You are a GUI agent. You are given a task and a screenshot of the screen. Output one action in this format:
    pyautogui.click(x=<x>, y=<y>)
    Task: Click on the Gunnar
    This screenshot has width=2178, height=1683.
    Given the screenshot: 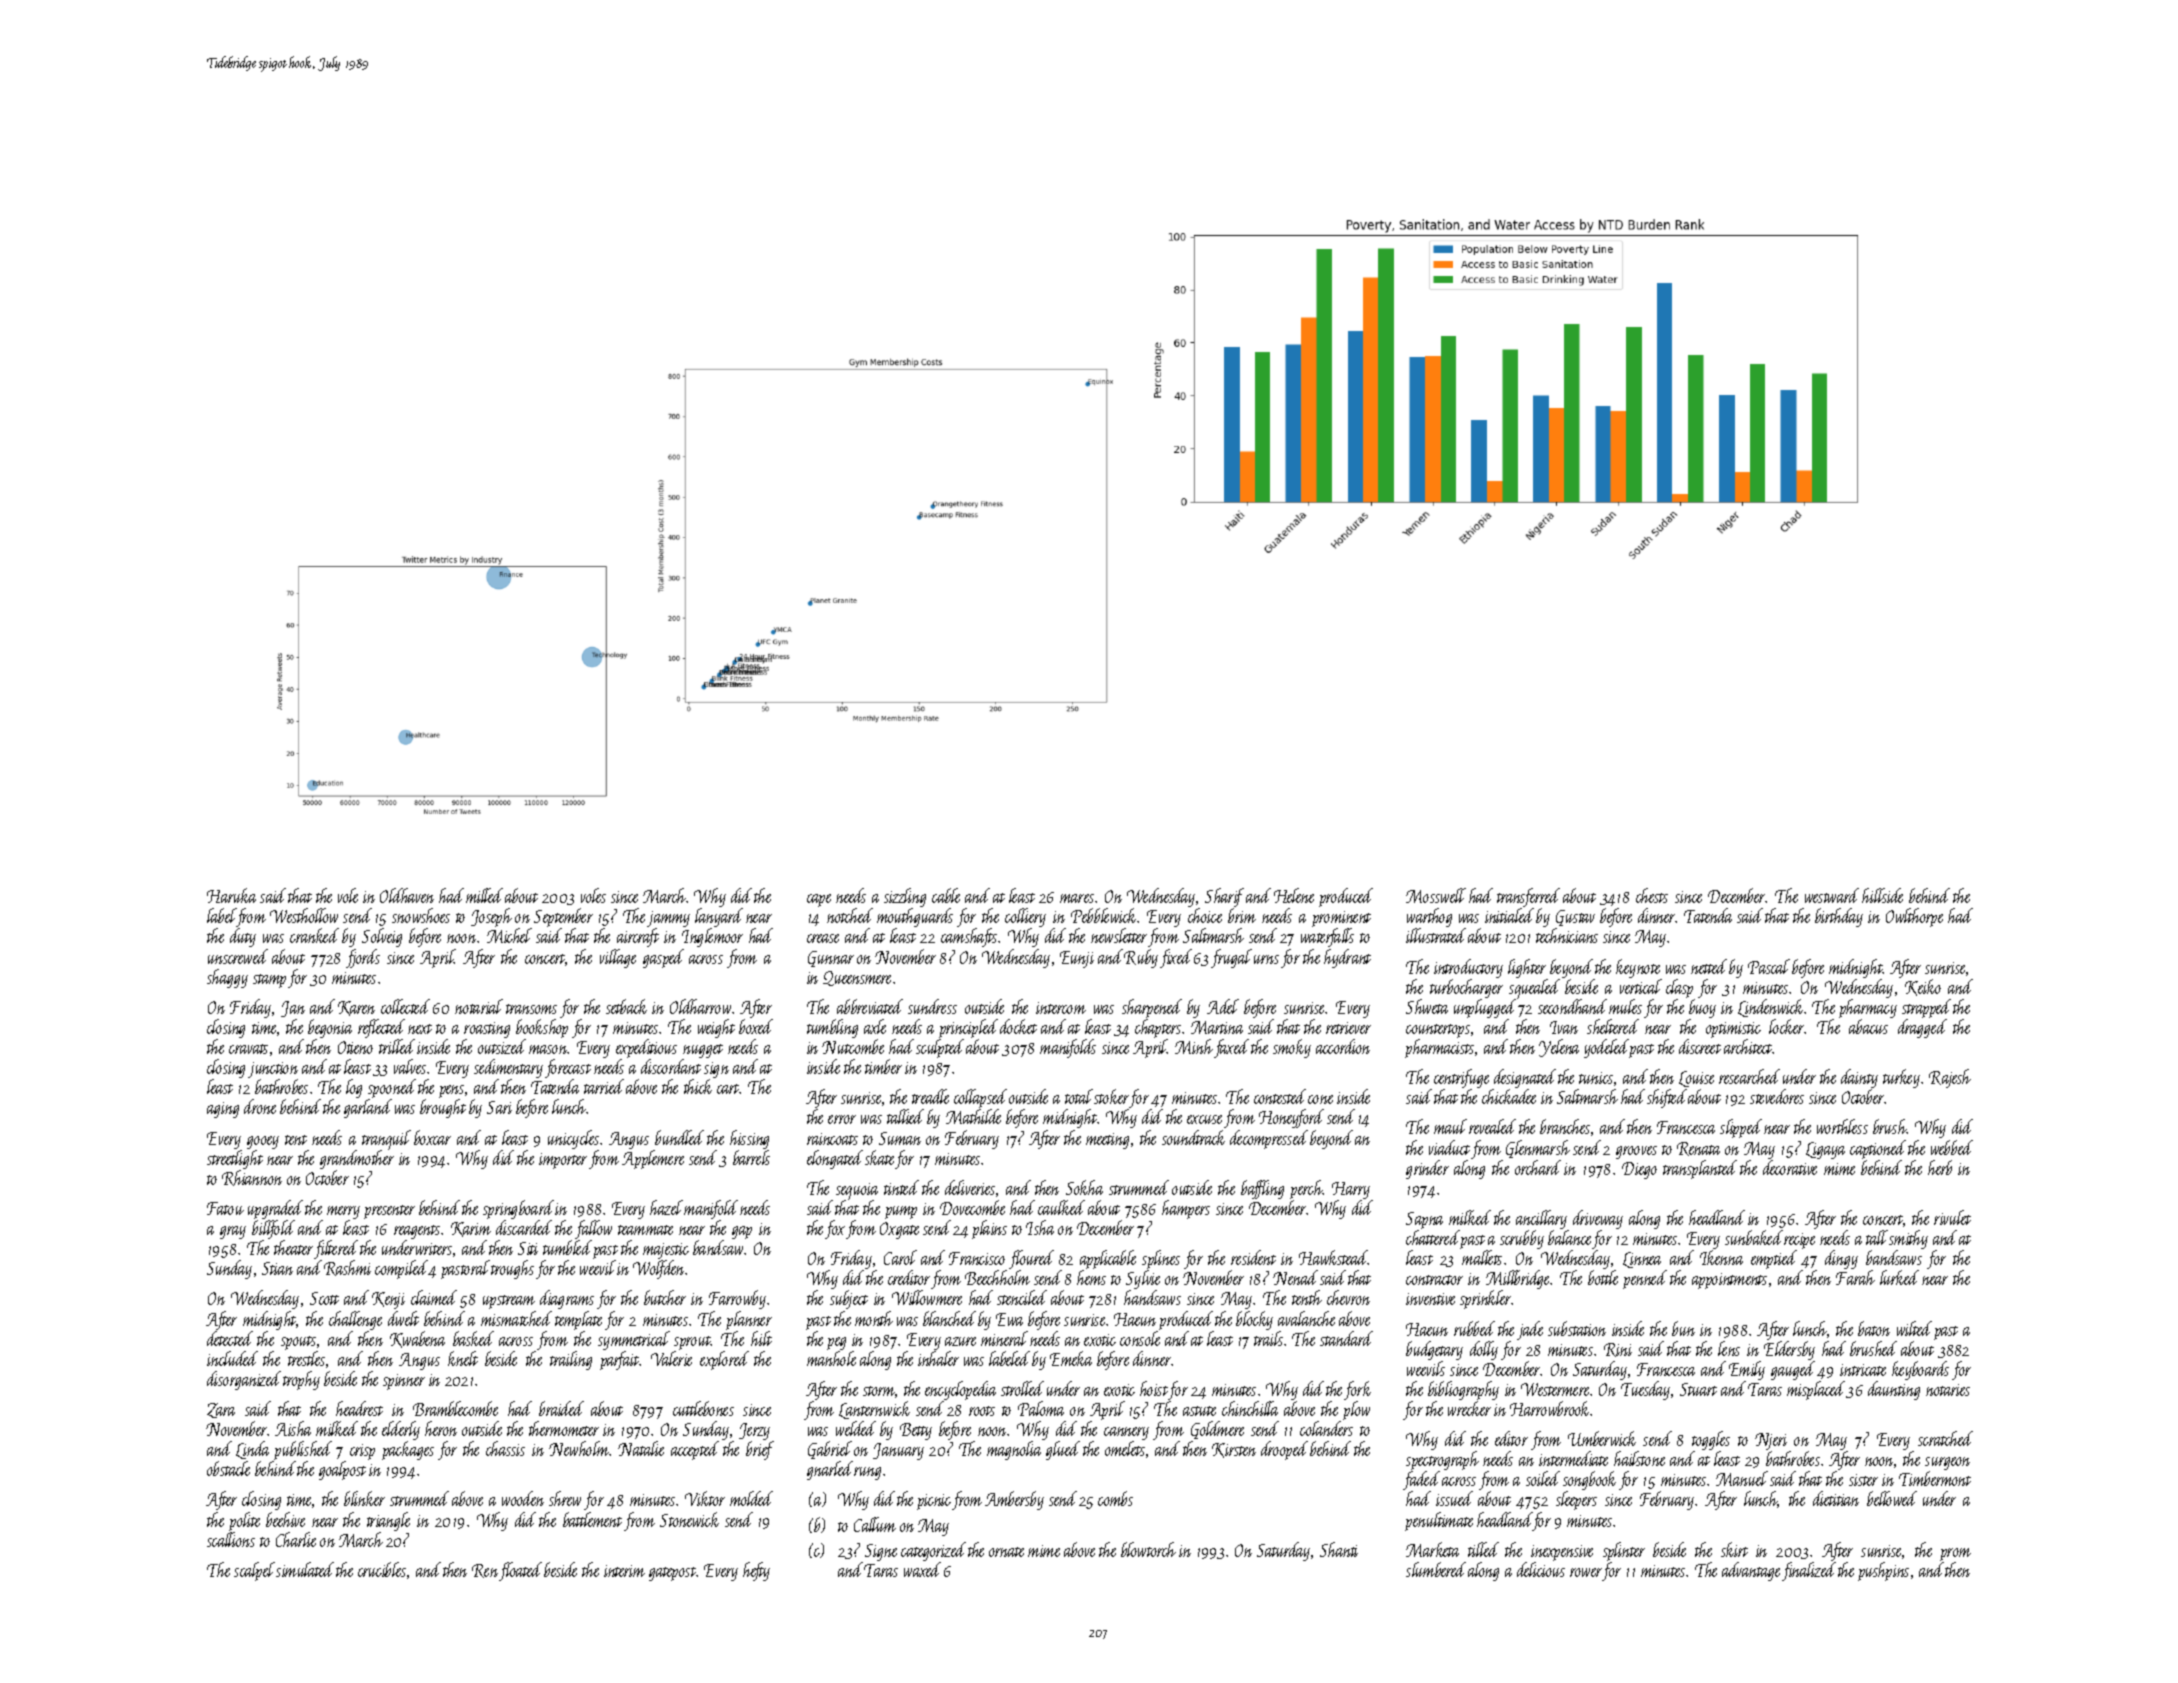 What is the action you would take?
    pyautogui.click(x=831, y=959)
